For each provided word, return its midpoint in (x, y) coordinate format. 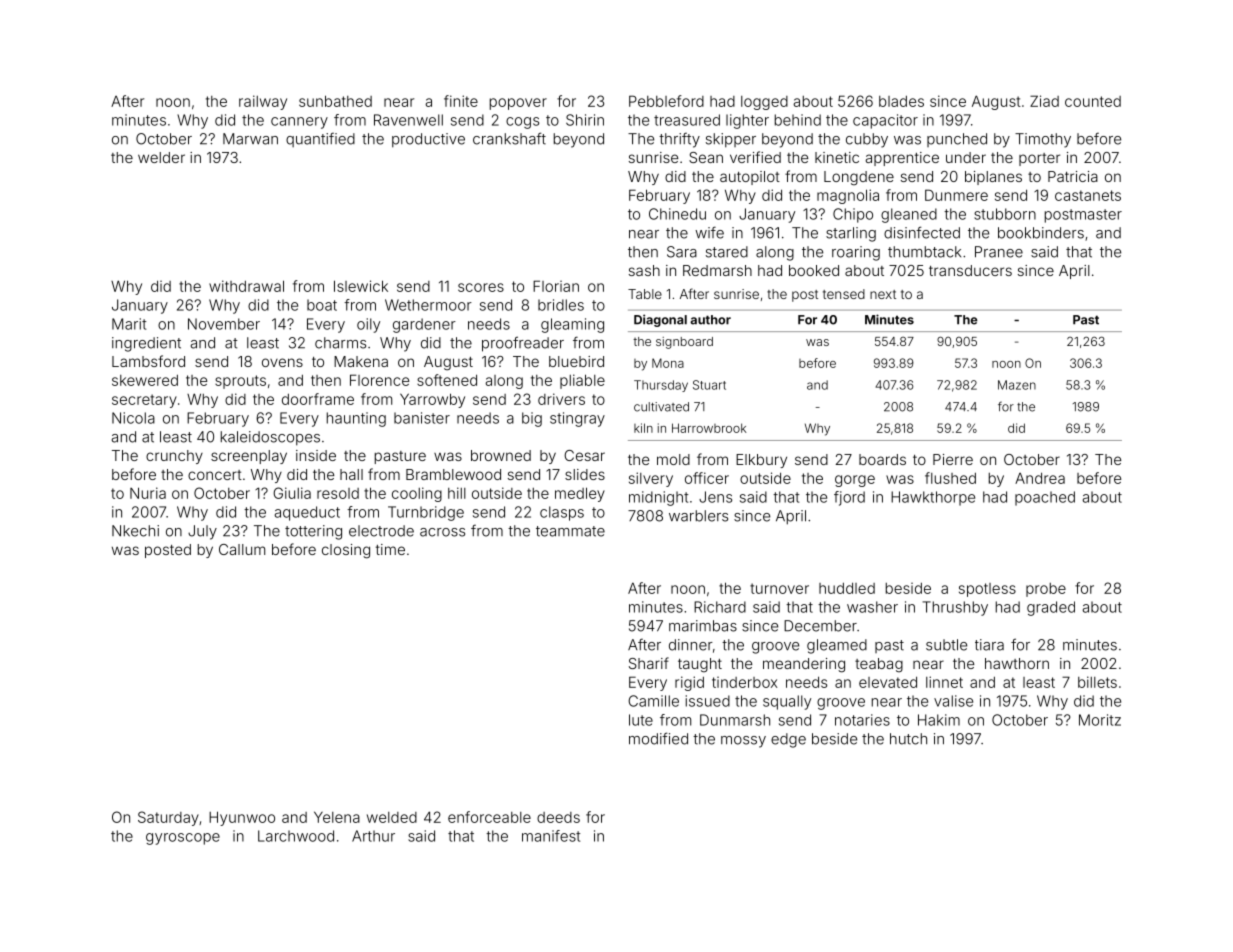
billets (1097, 682)
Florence (379, 380)
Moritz (1100, 720)
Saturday (168, 818)
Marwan (250, 139)
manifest (551, 836)
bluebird (576, 361)
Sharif (649, 663)
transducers (970, 270)
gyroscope (183, 839)
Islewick (361, 286)
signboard (684, 343)
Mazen (1017, 385)
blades (901, 101)
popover (518, 104)
